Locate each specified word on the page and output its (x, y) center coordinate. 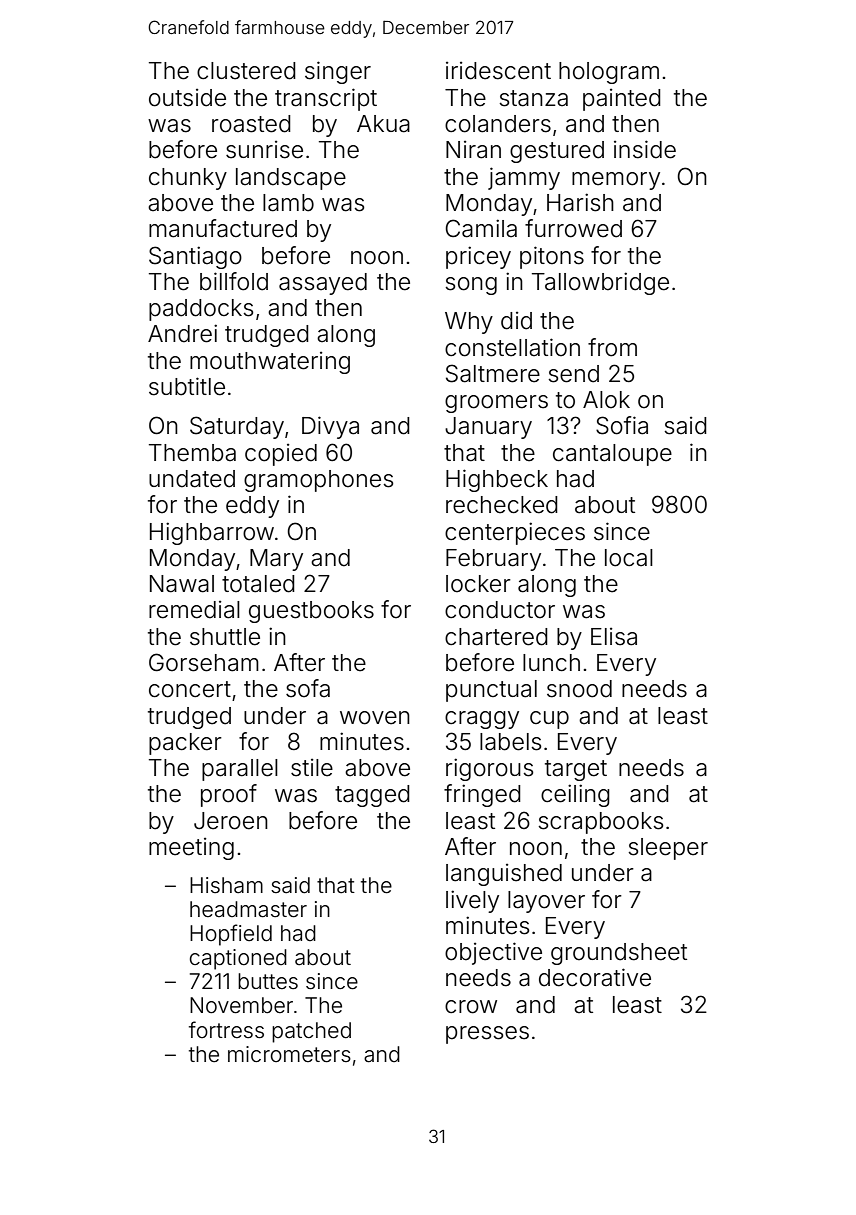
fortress (226, 1030)
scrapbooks (600, 823)
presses (487, 1035)
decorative (595, 977)
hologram (609, 73)
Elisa (614, 637)
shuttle (225, 637)
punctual (491, 691)
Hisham (226, 885)
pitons (552, 257)
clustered (246, 71)
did (516, 321)
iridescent (498, 71)
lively (472, 901)
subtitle (187, 386)
